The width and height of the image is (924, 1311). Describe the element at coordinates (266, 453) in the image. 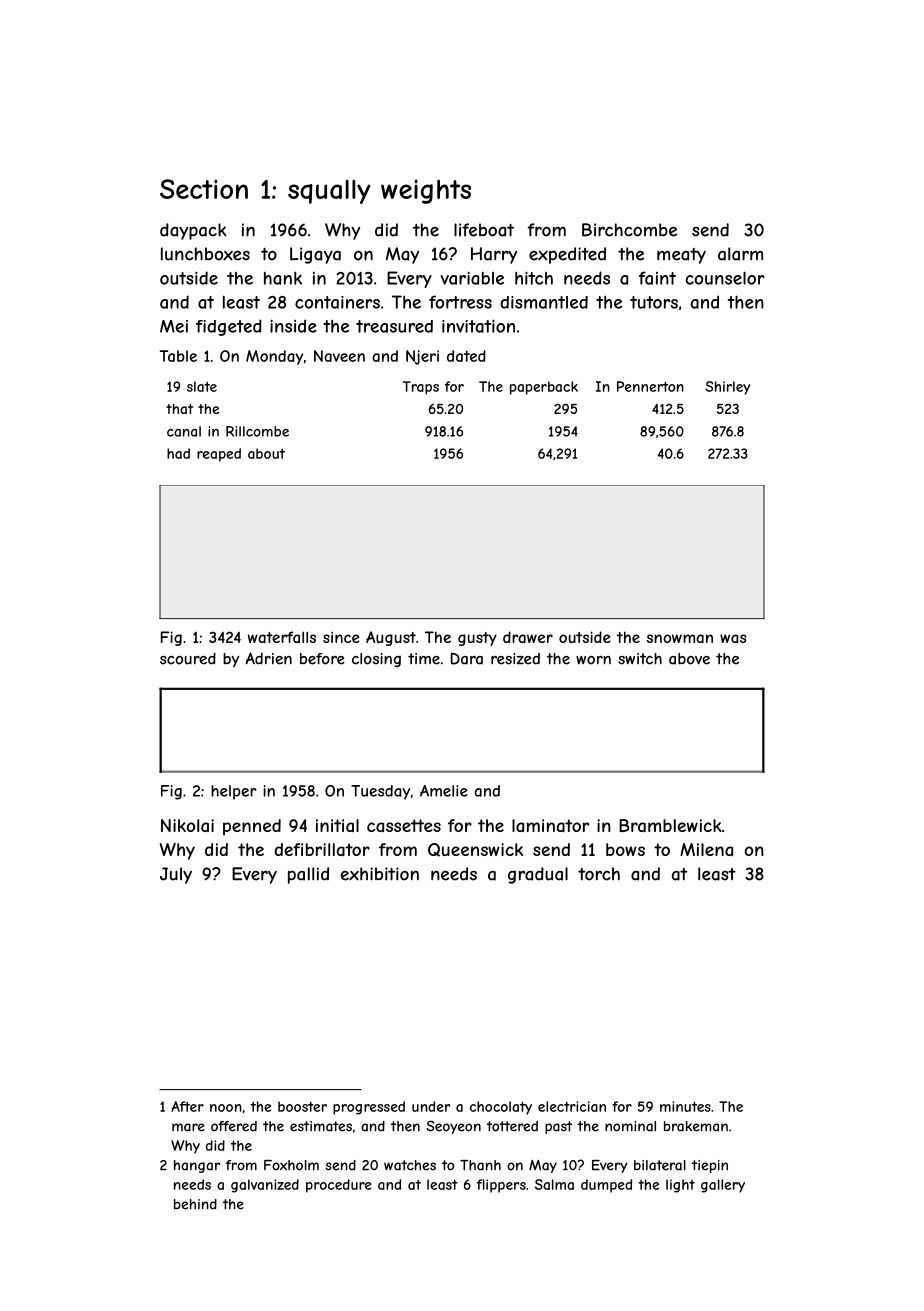

I see `about` at that location.
